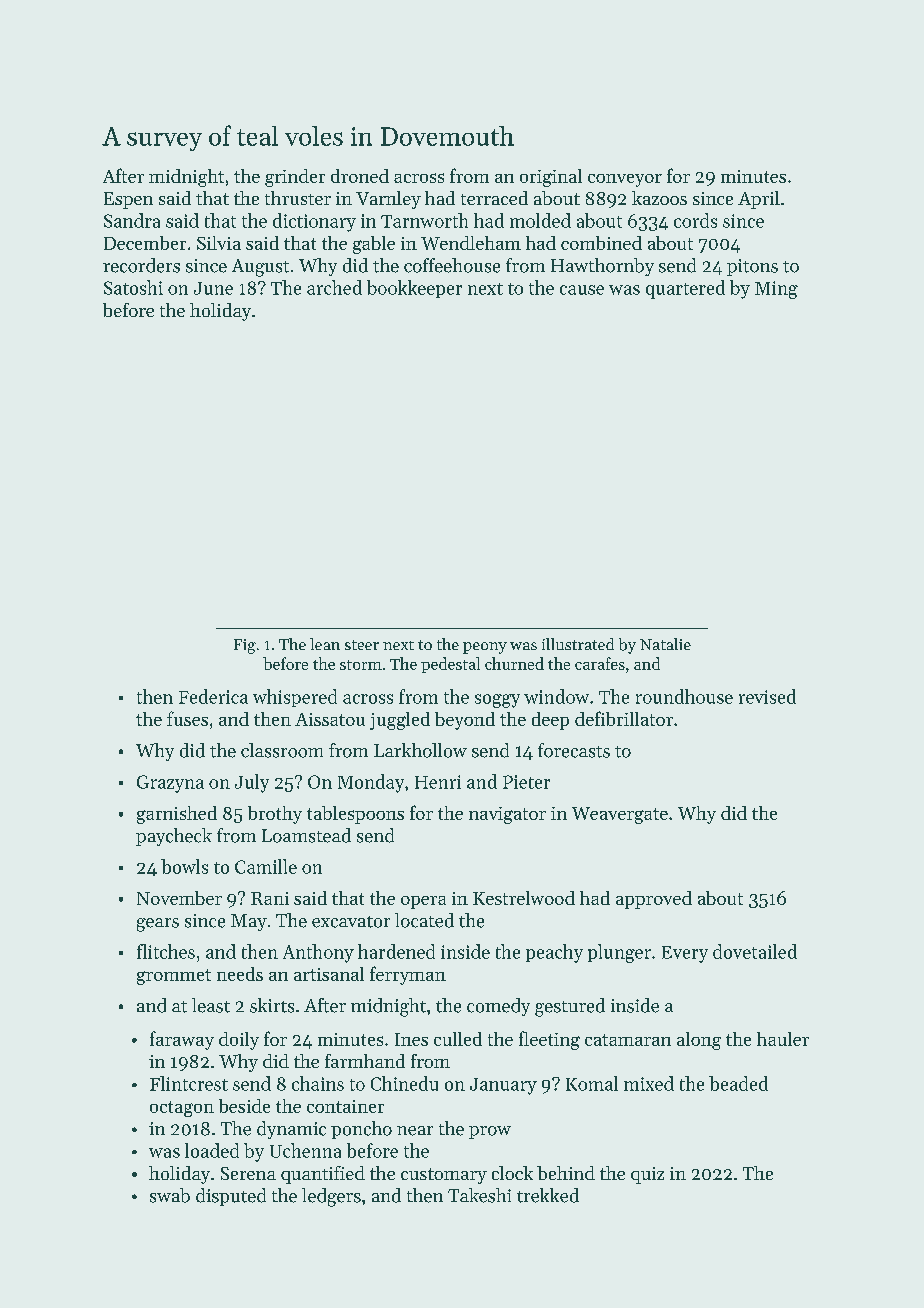 The image size is (924, 1308). What do you see at coordinates (665, 644) in the screenshot?
I see `Natalie` at bounding box center [665, 644].
